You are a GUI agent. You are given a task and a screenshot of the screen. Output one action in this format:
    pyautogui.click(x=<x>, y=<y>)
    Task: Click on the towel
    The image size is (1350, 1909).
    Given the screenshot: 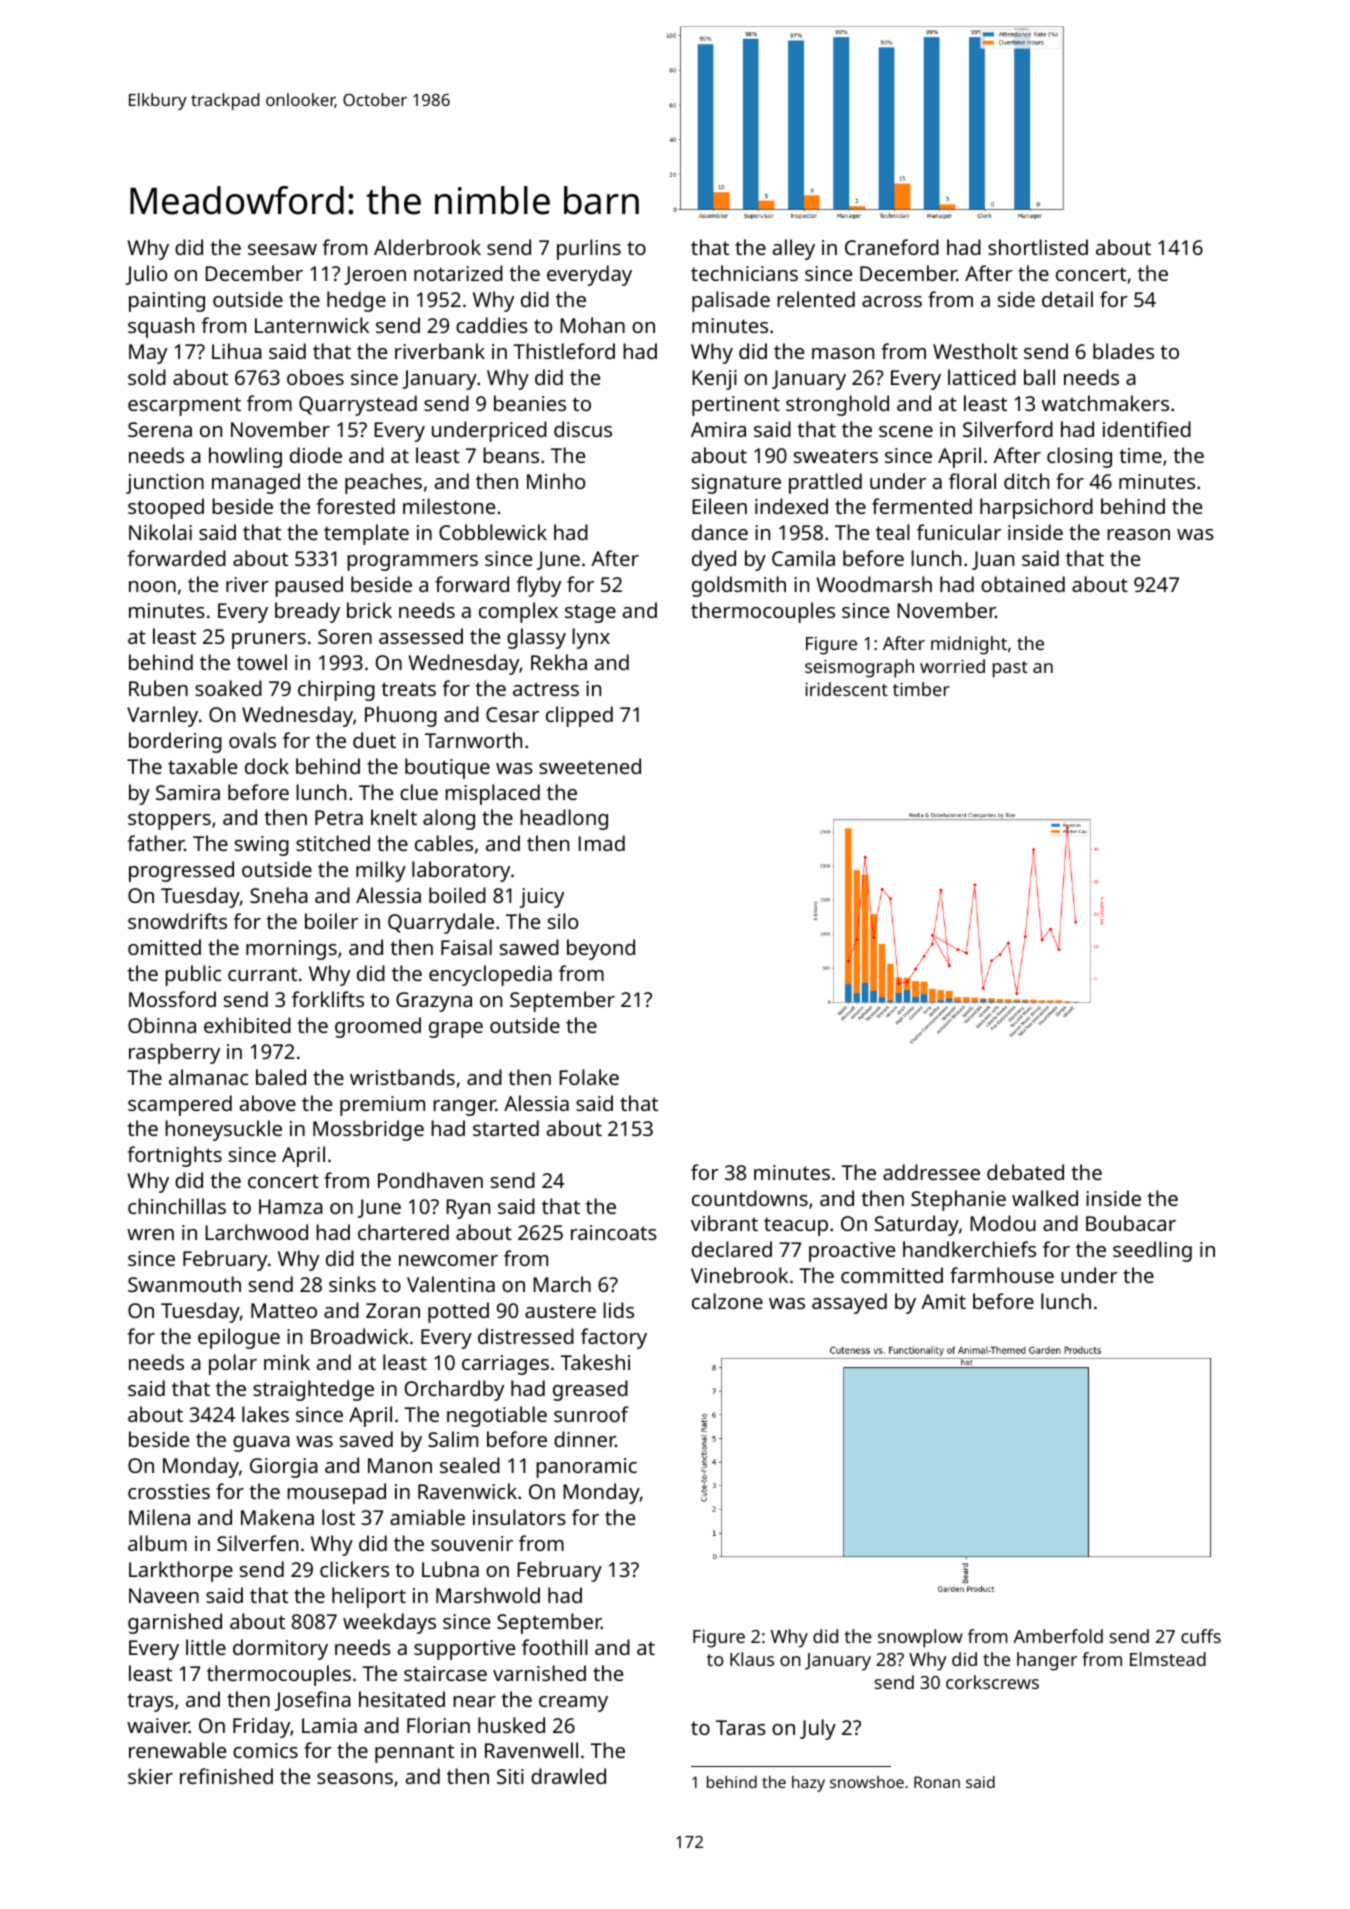 What is the action you would take?
    pyautogui.click(x=262, y=662)
